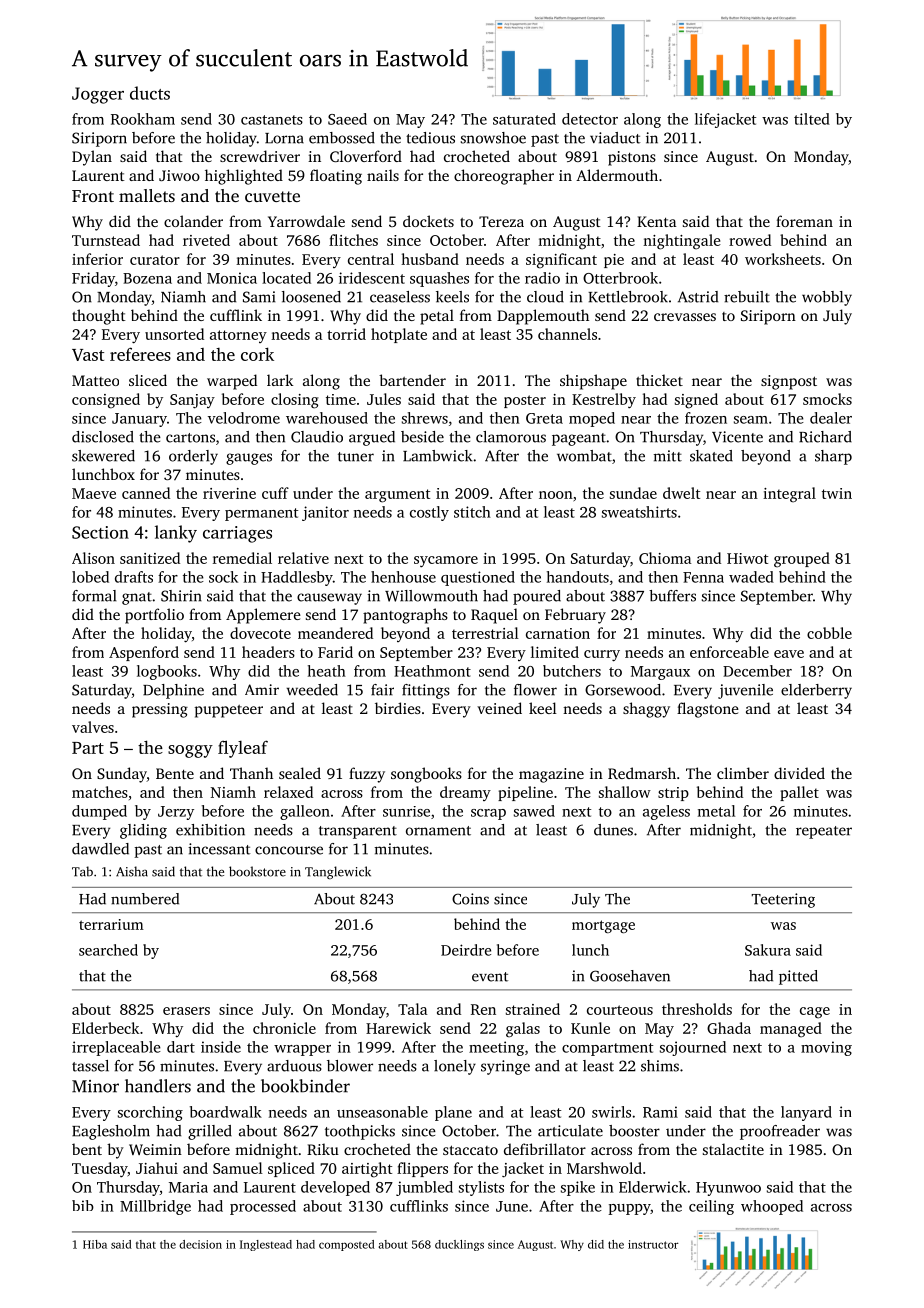 Image resolution: width=924 pixels, height=1308 pixels. Describe the element at coordinates (789, 495) in the image. I see `integral` at that location.
